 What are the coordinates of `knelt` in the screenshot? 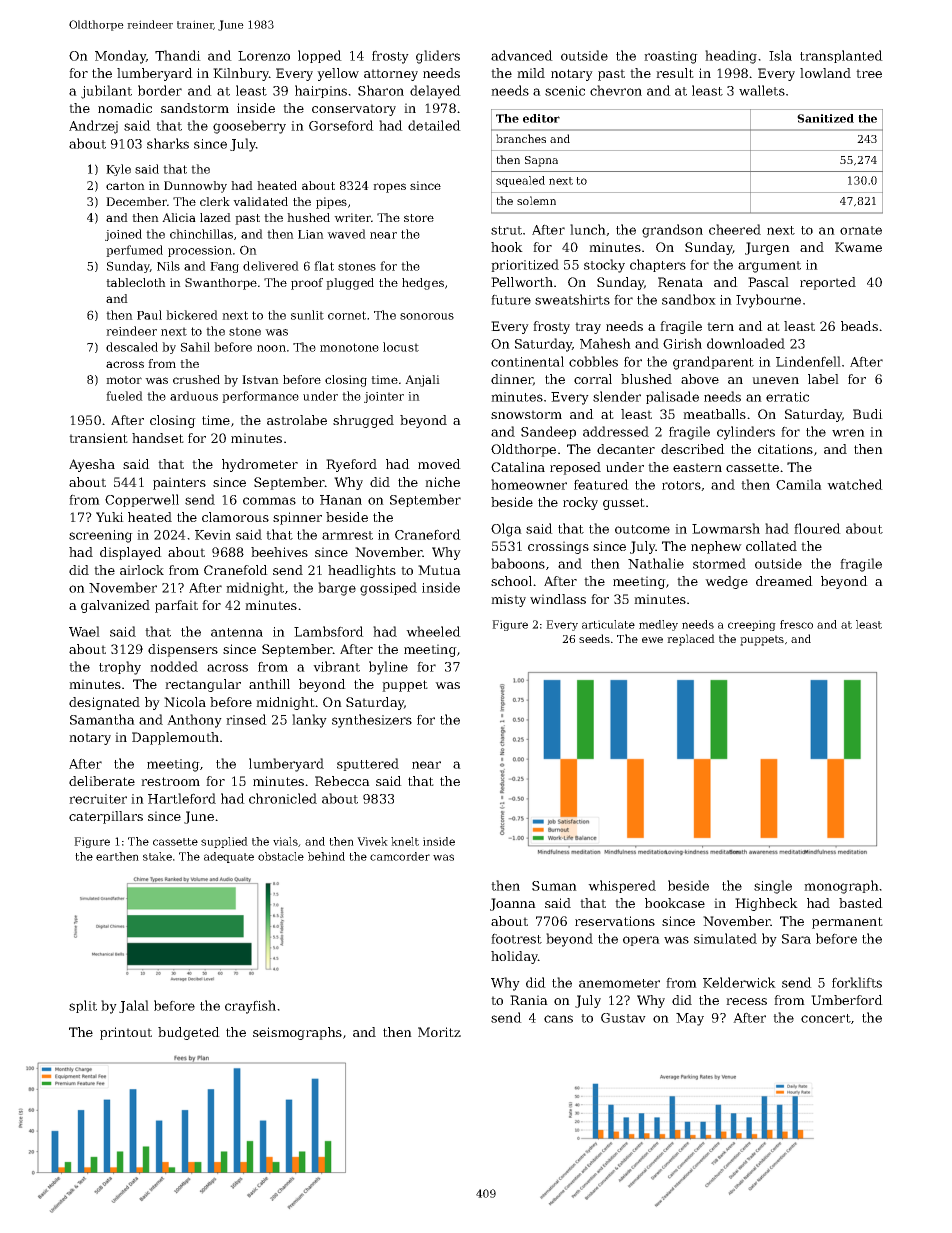 It's located at (405, 841).
